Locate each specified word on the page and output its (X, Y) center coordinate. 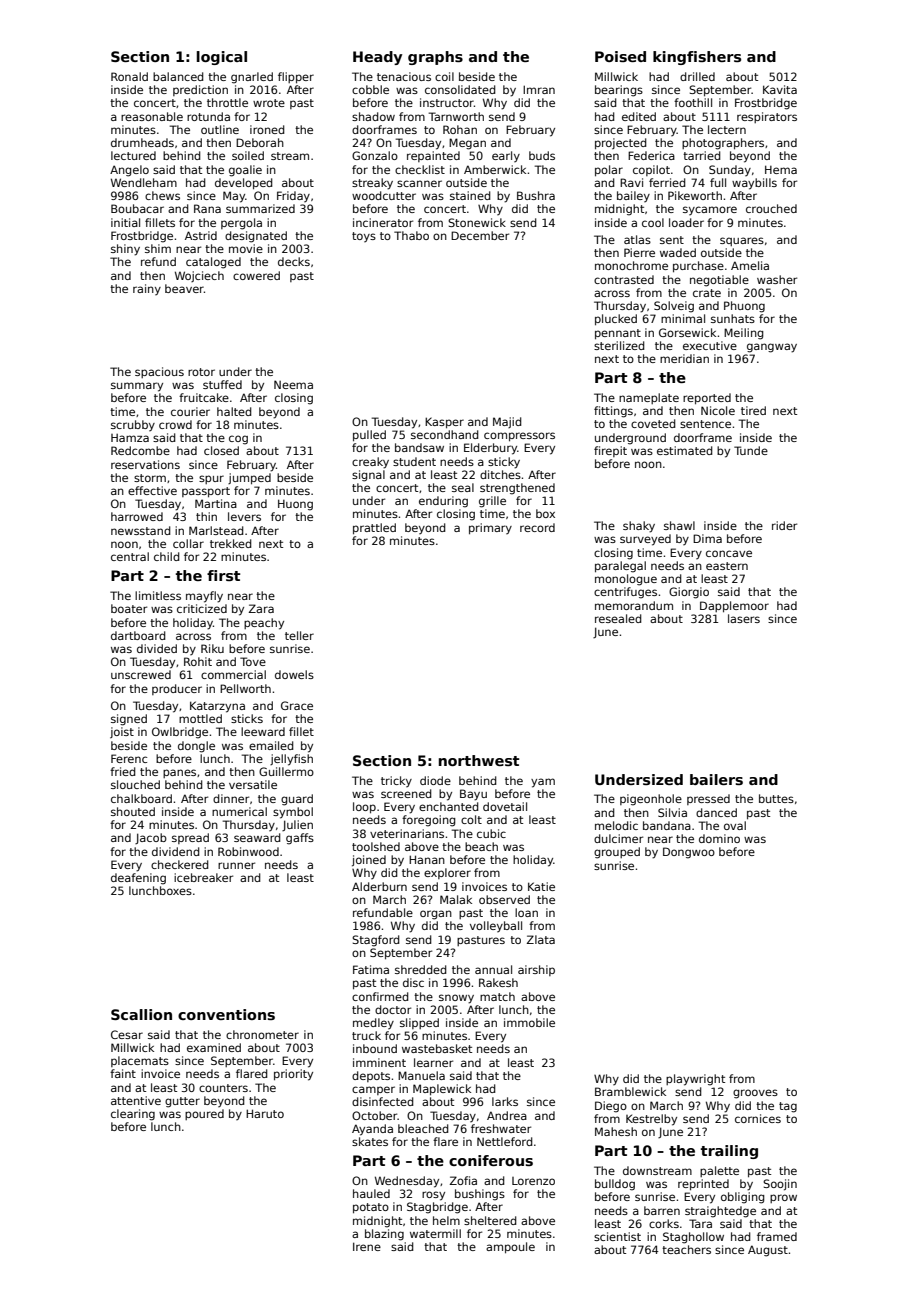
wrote (269, 103)
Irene (367, 1246)
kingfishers (697, 58)
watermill (435, 1233)
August (768, 1251)
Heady (377, 58)
